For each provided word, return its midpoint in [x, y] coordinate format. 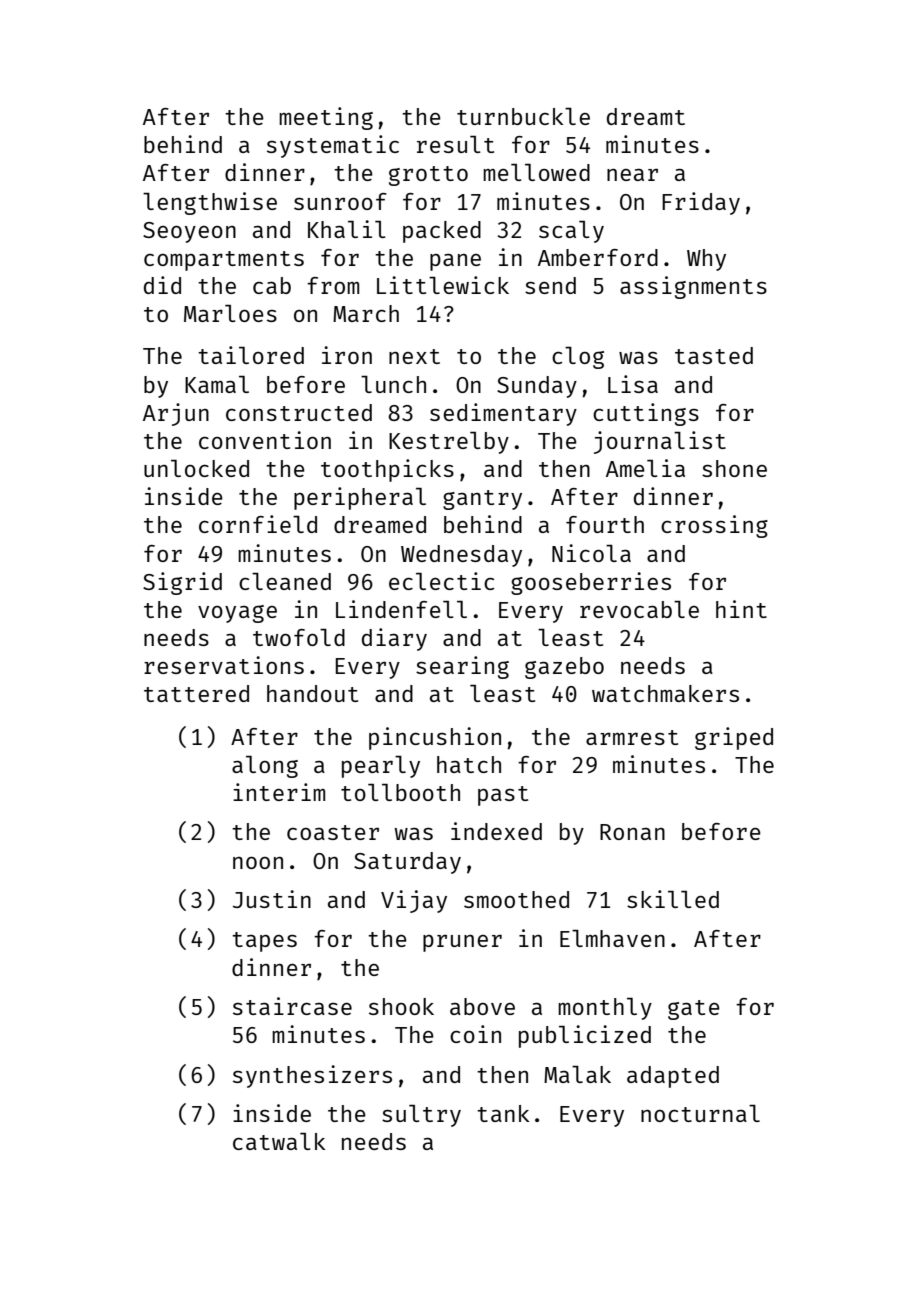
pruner [462, 943]
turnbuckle [523, 116]
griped [734, 738]
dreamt [646, 116]
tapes [264, 942]
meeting [326, 118]
